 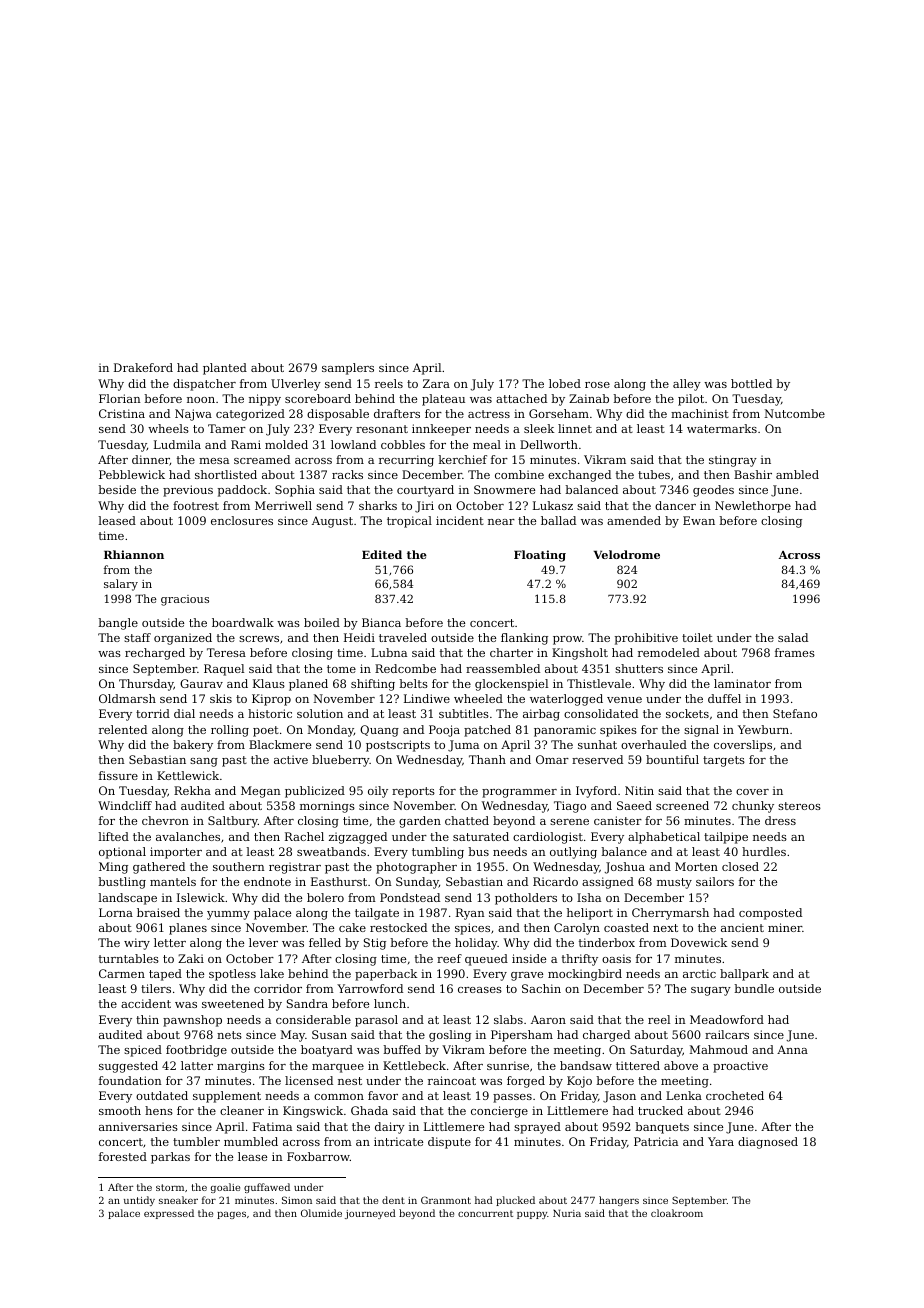 I want to click on bottled, so click(x=751, y=383).
